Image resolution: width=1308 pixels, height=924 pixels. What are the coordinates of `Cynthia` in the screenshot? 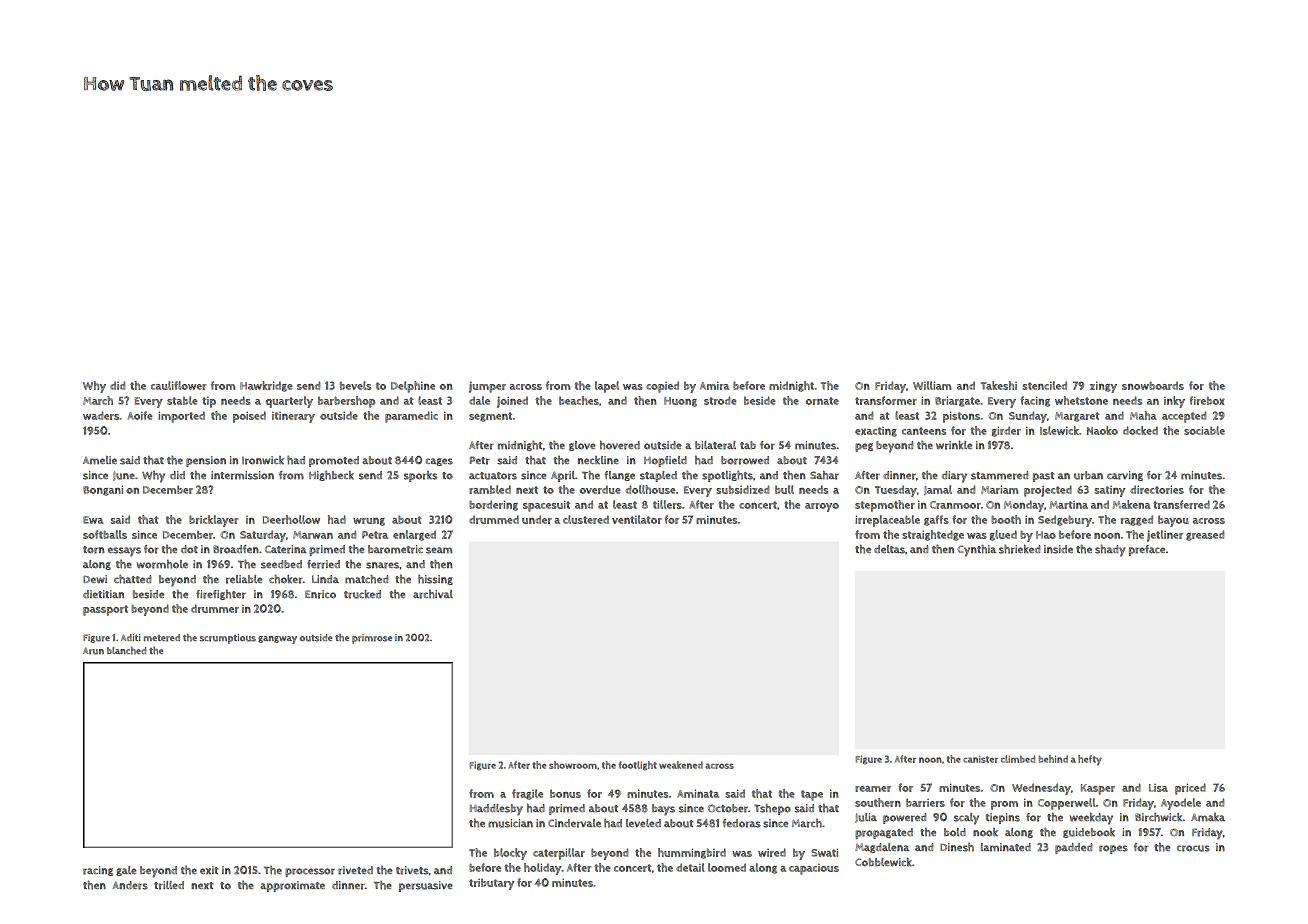 It's located at (976, 550).
